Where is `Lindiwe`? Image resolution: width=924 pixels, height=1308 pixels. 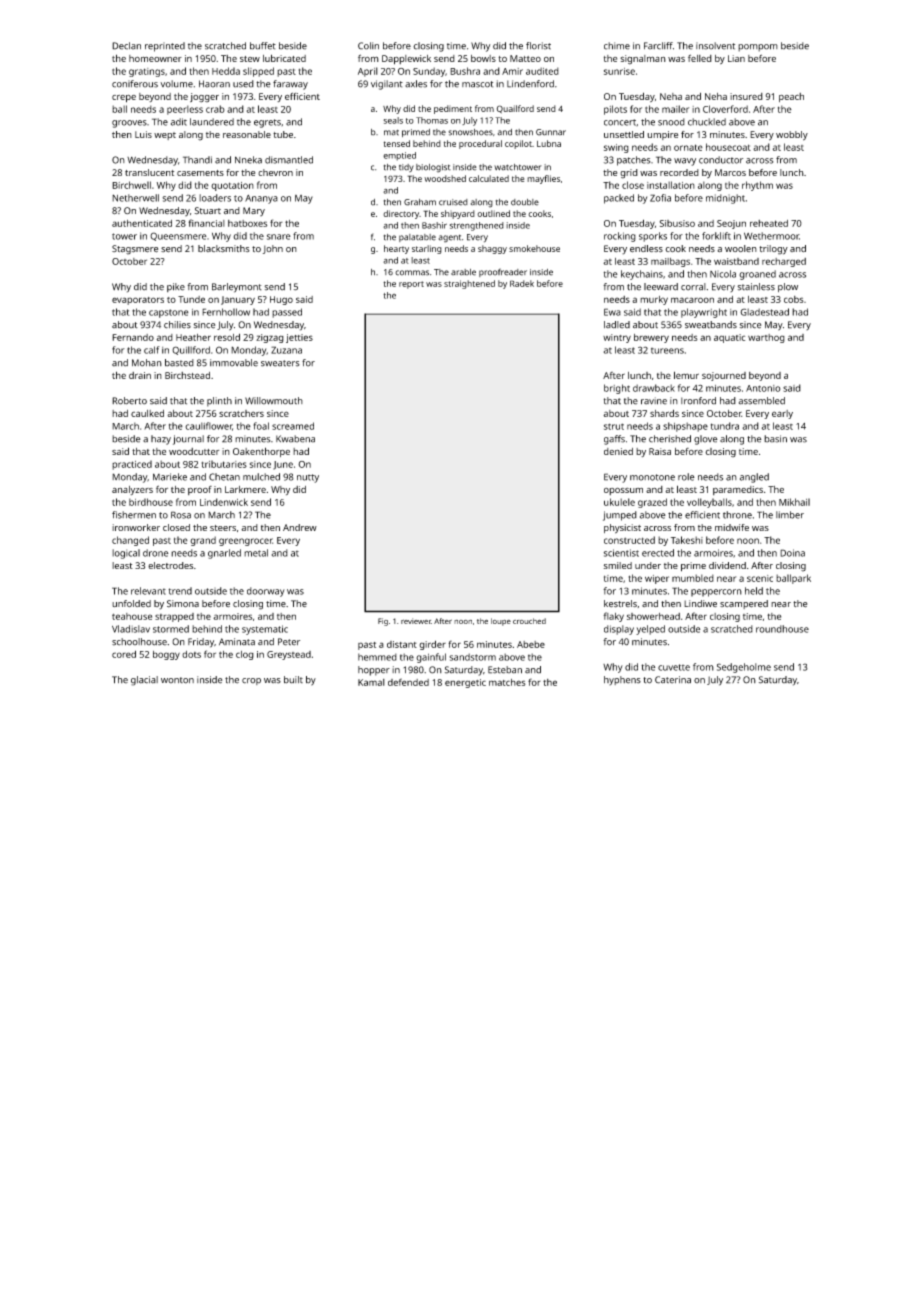
Lindiwe is located at coordinates (700, 604).
